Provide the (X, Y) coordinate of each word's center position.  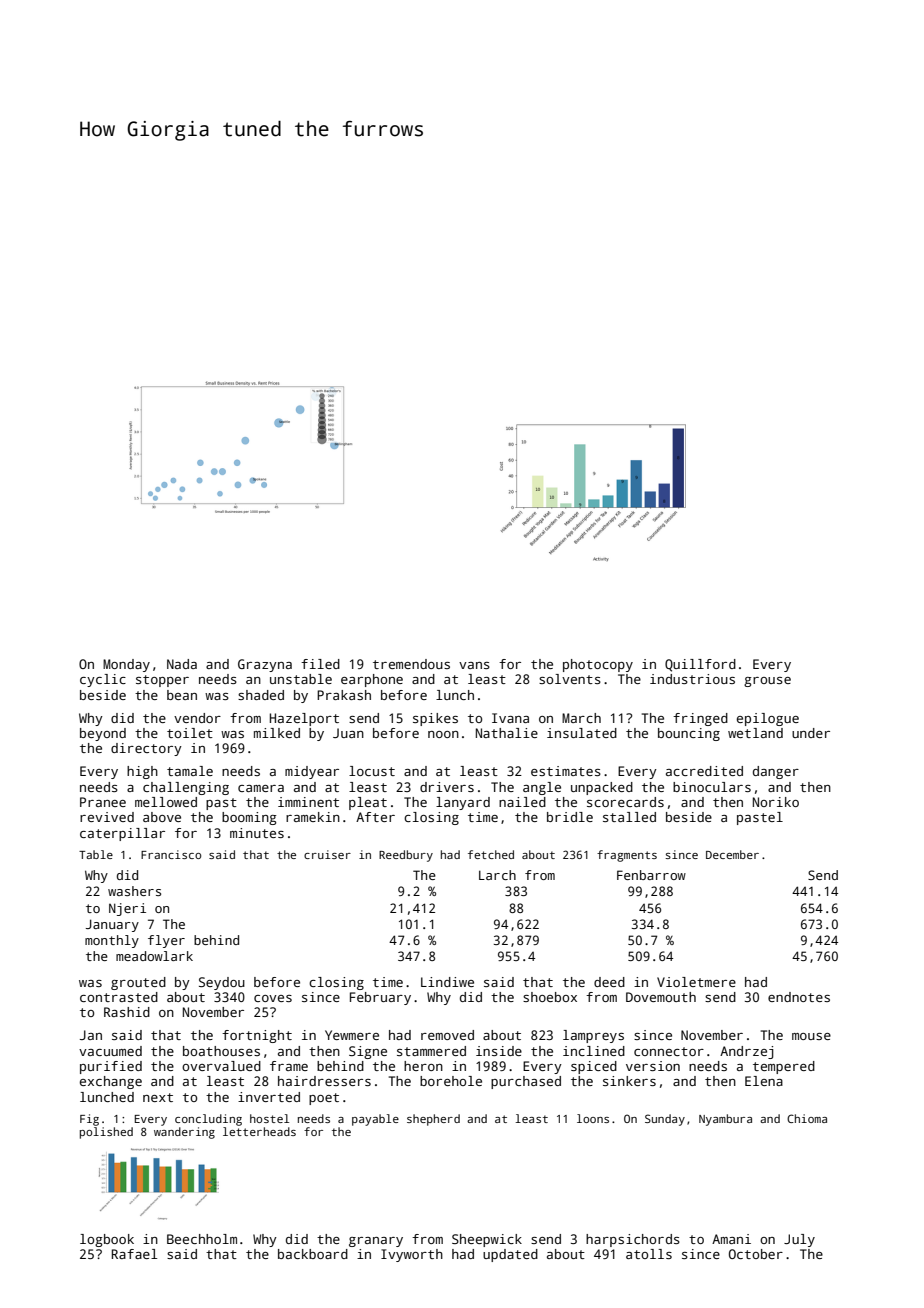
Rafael (134, 1254)
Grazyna (265, 665)
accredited (704, 771)
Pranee (103, 802)
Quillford (700, 665)
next (158, 1097)
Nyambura (725, 1120)
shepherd (433, 1120)
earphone (372, 680)
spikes (435, 719)
